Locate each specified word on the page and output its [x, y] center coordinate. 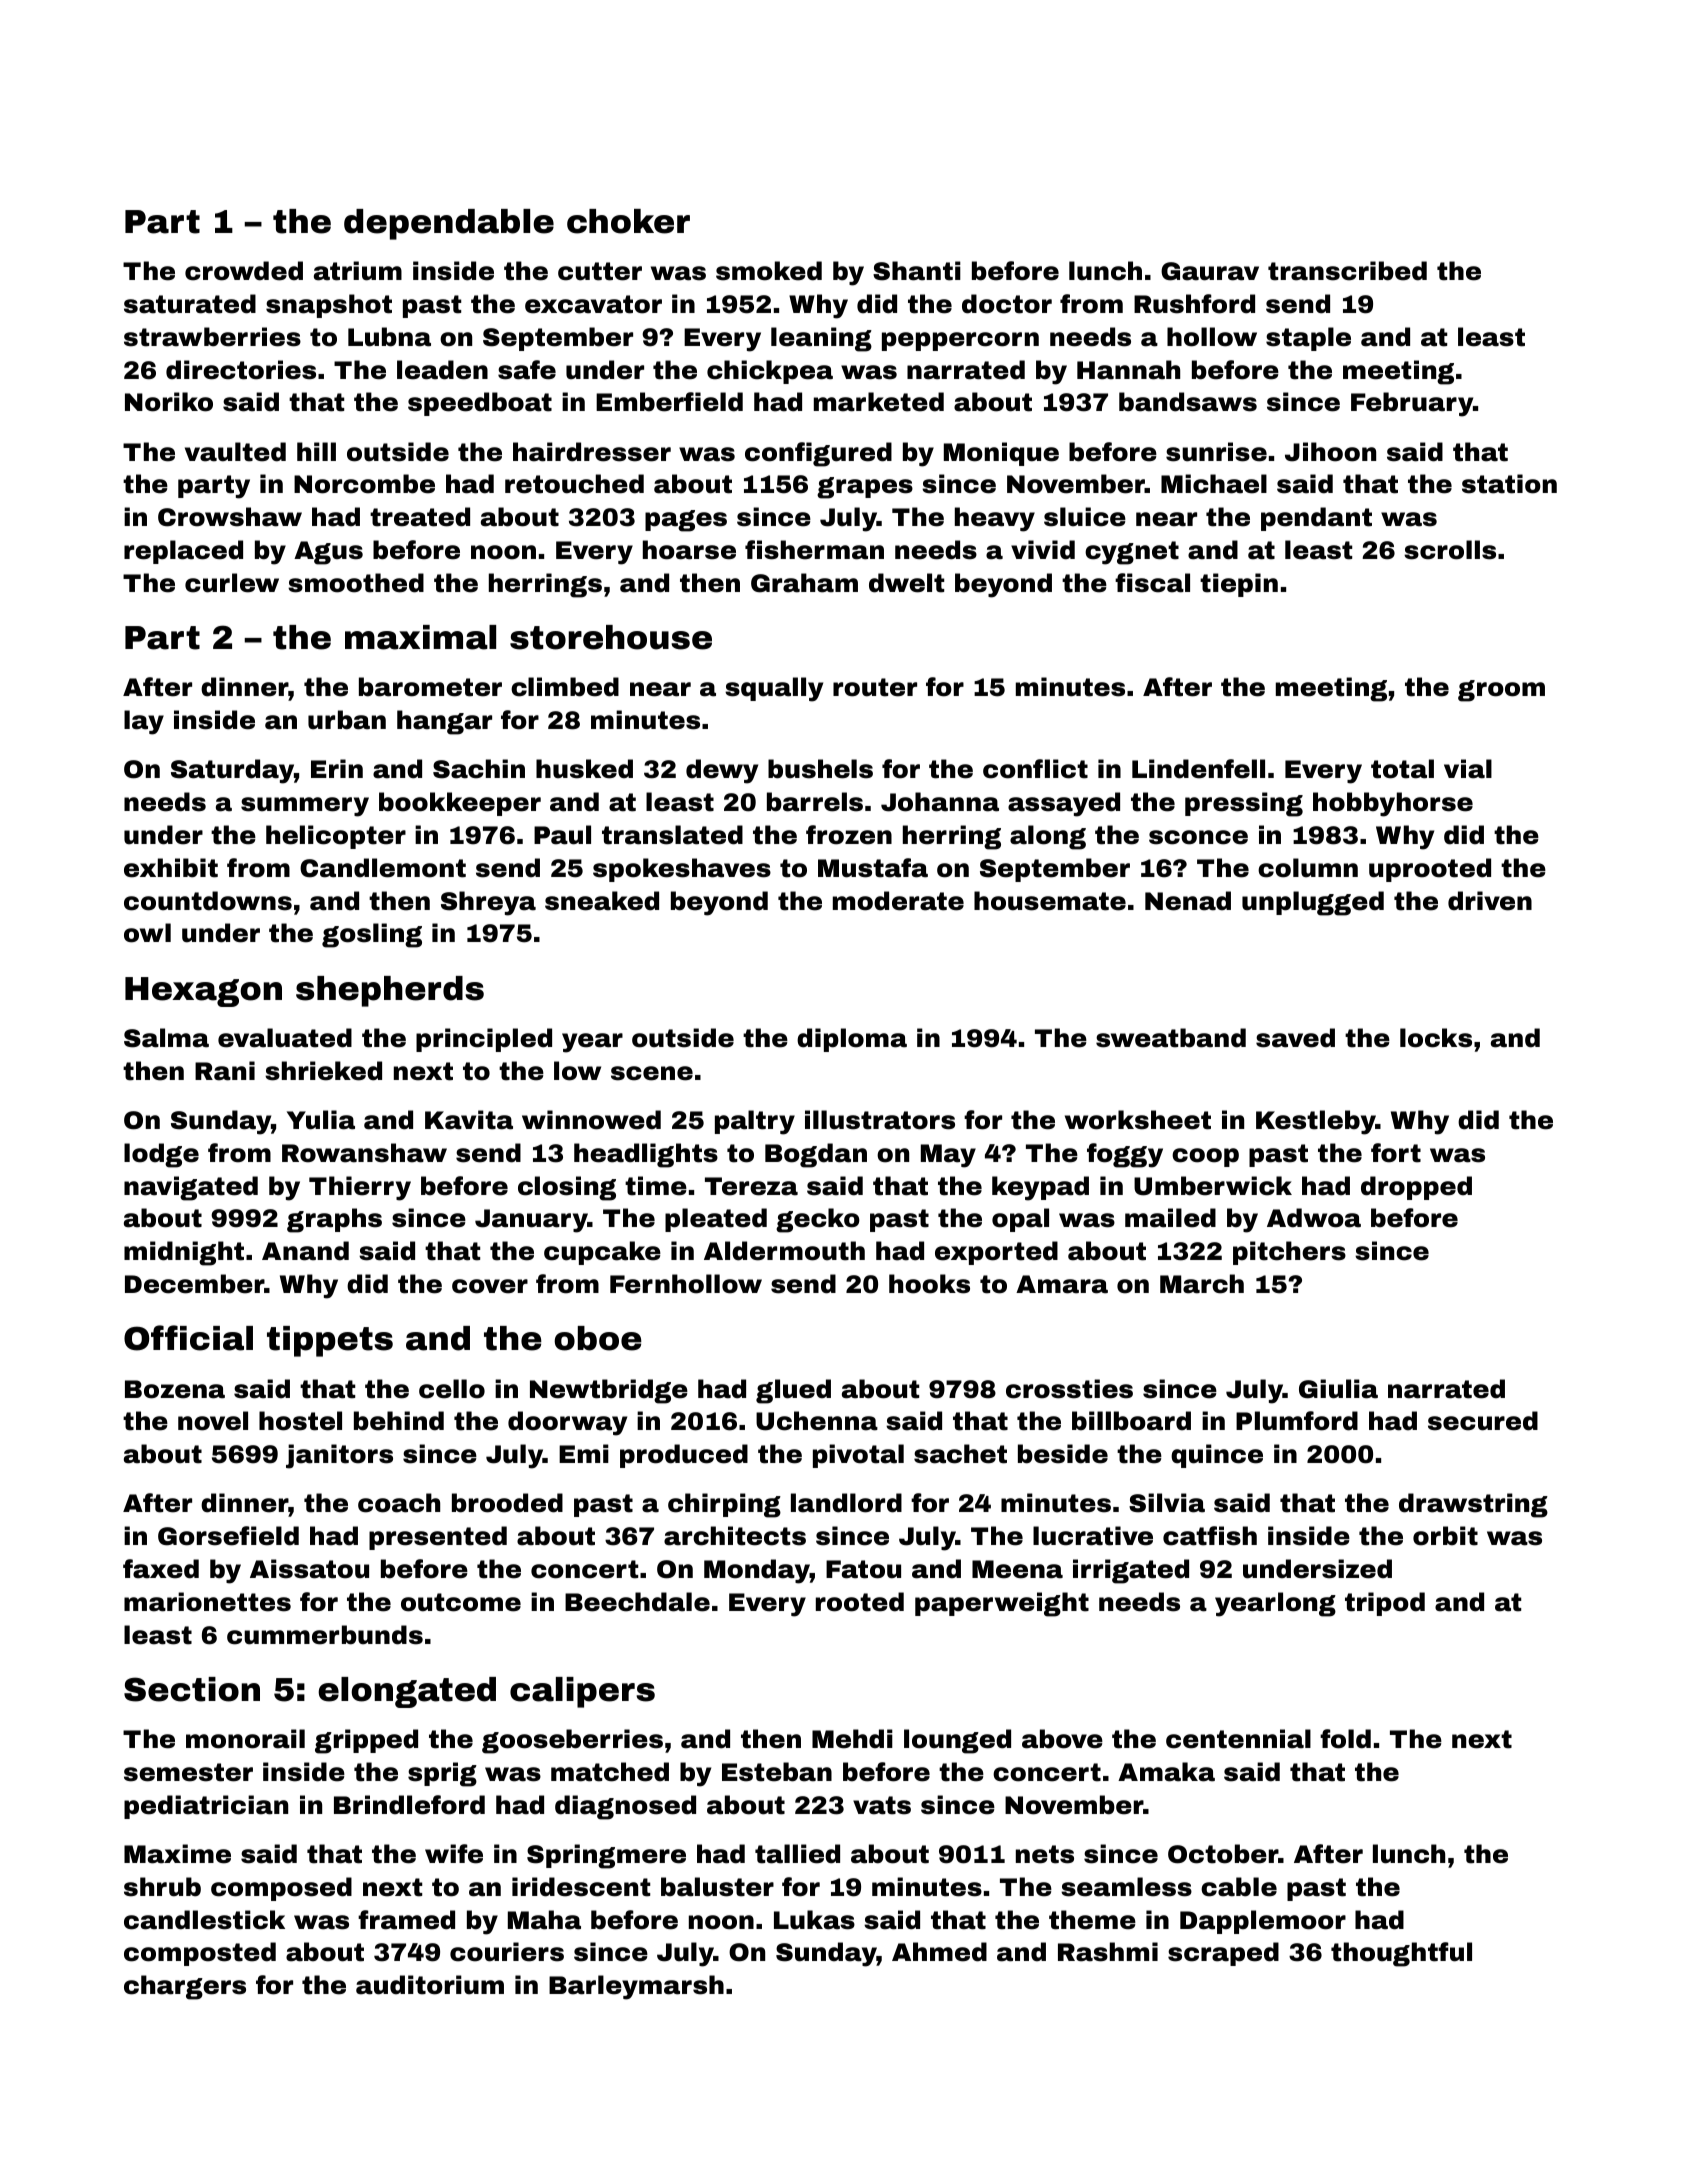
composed [281, 1889]
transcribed [1347, 271]
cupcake [602, 1253]
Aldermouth [784, 1251]
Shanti [917, 271]
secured [1483, 1421]
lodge [161, 1155]
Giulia [1338, 1389]
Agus [328, 553]
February [1412, 404]
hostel [300, 1421]
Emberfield [669, 402]
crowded [244, 271]
